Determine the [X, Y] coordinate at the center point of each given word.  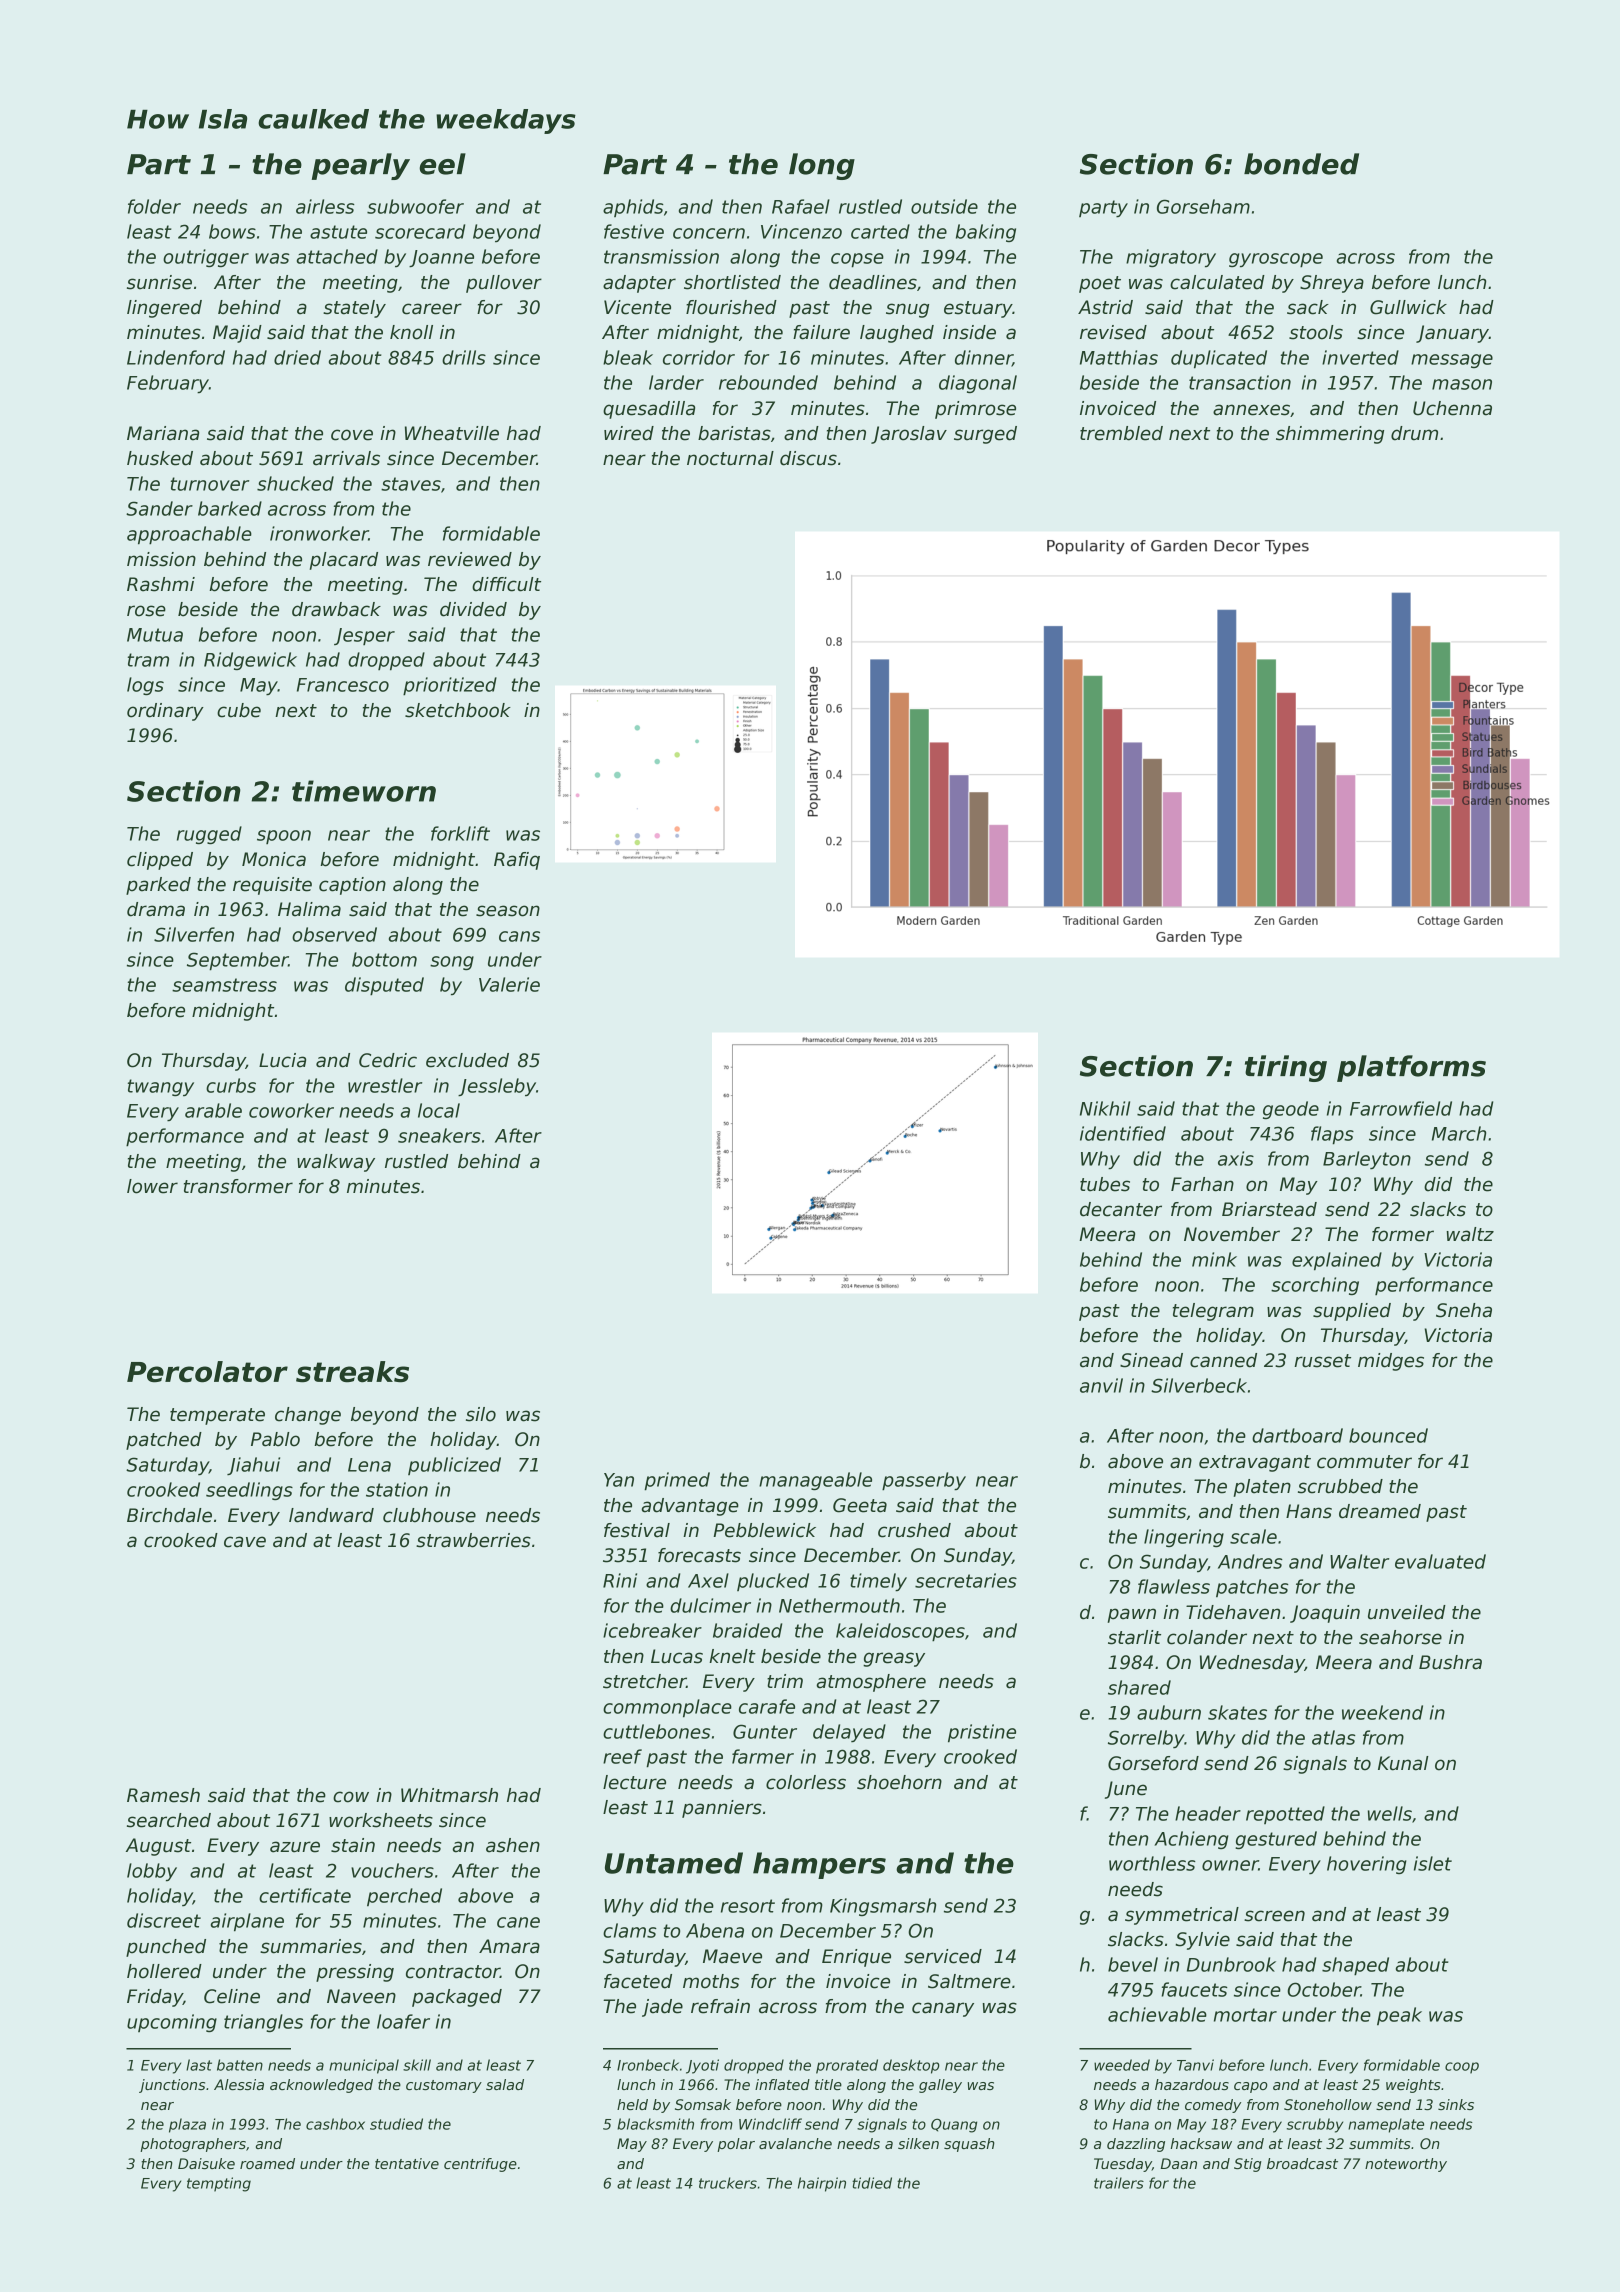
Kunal [1403, 1763]
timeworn [364, 791]
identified [1123, 1133]
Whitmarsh [449, 1795]
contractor [453, 1972]
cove [352, 435]
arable [213, 1110]
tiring [1286, 1068]
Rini [620, 1580]
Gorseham [1203, 206]
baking [986, 233]
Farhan [1202, 1184]
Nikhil [1105, 1108]
